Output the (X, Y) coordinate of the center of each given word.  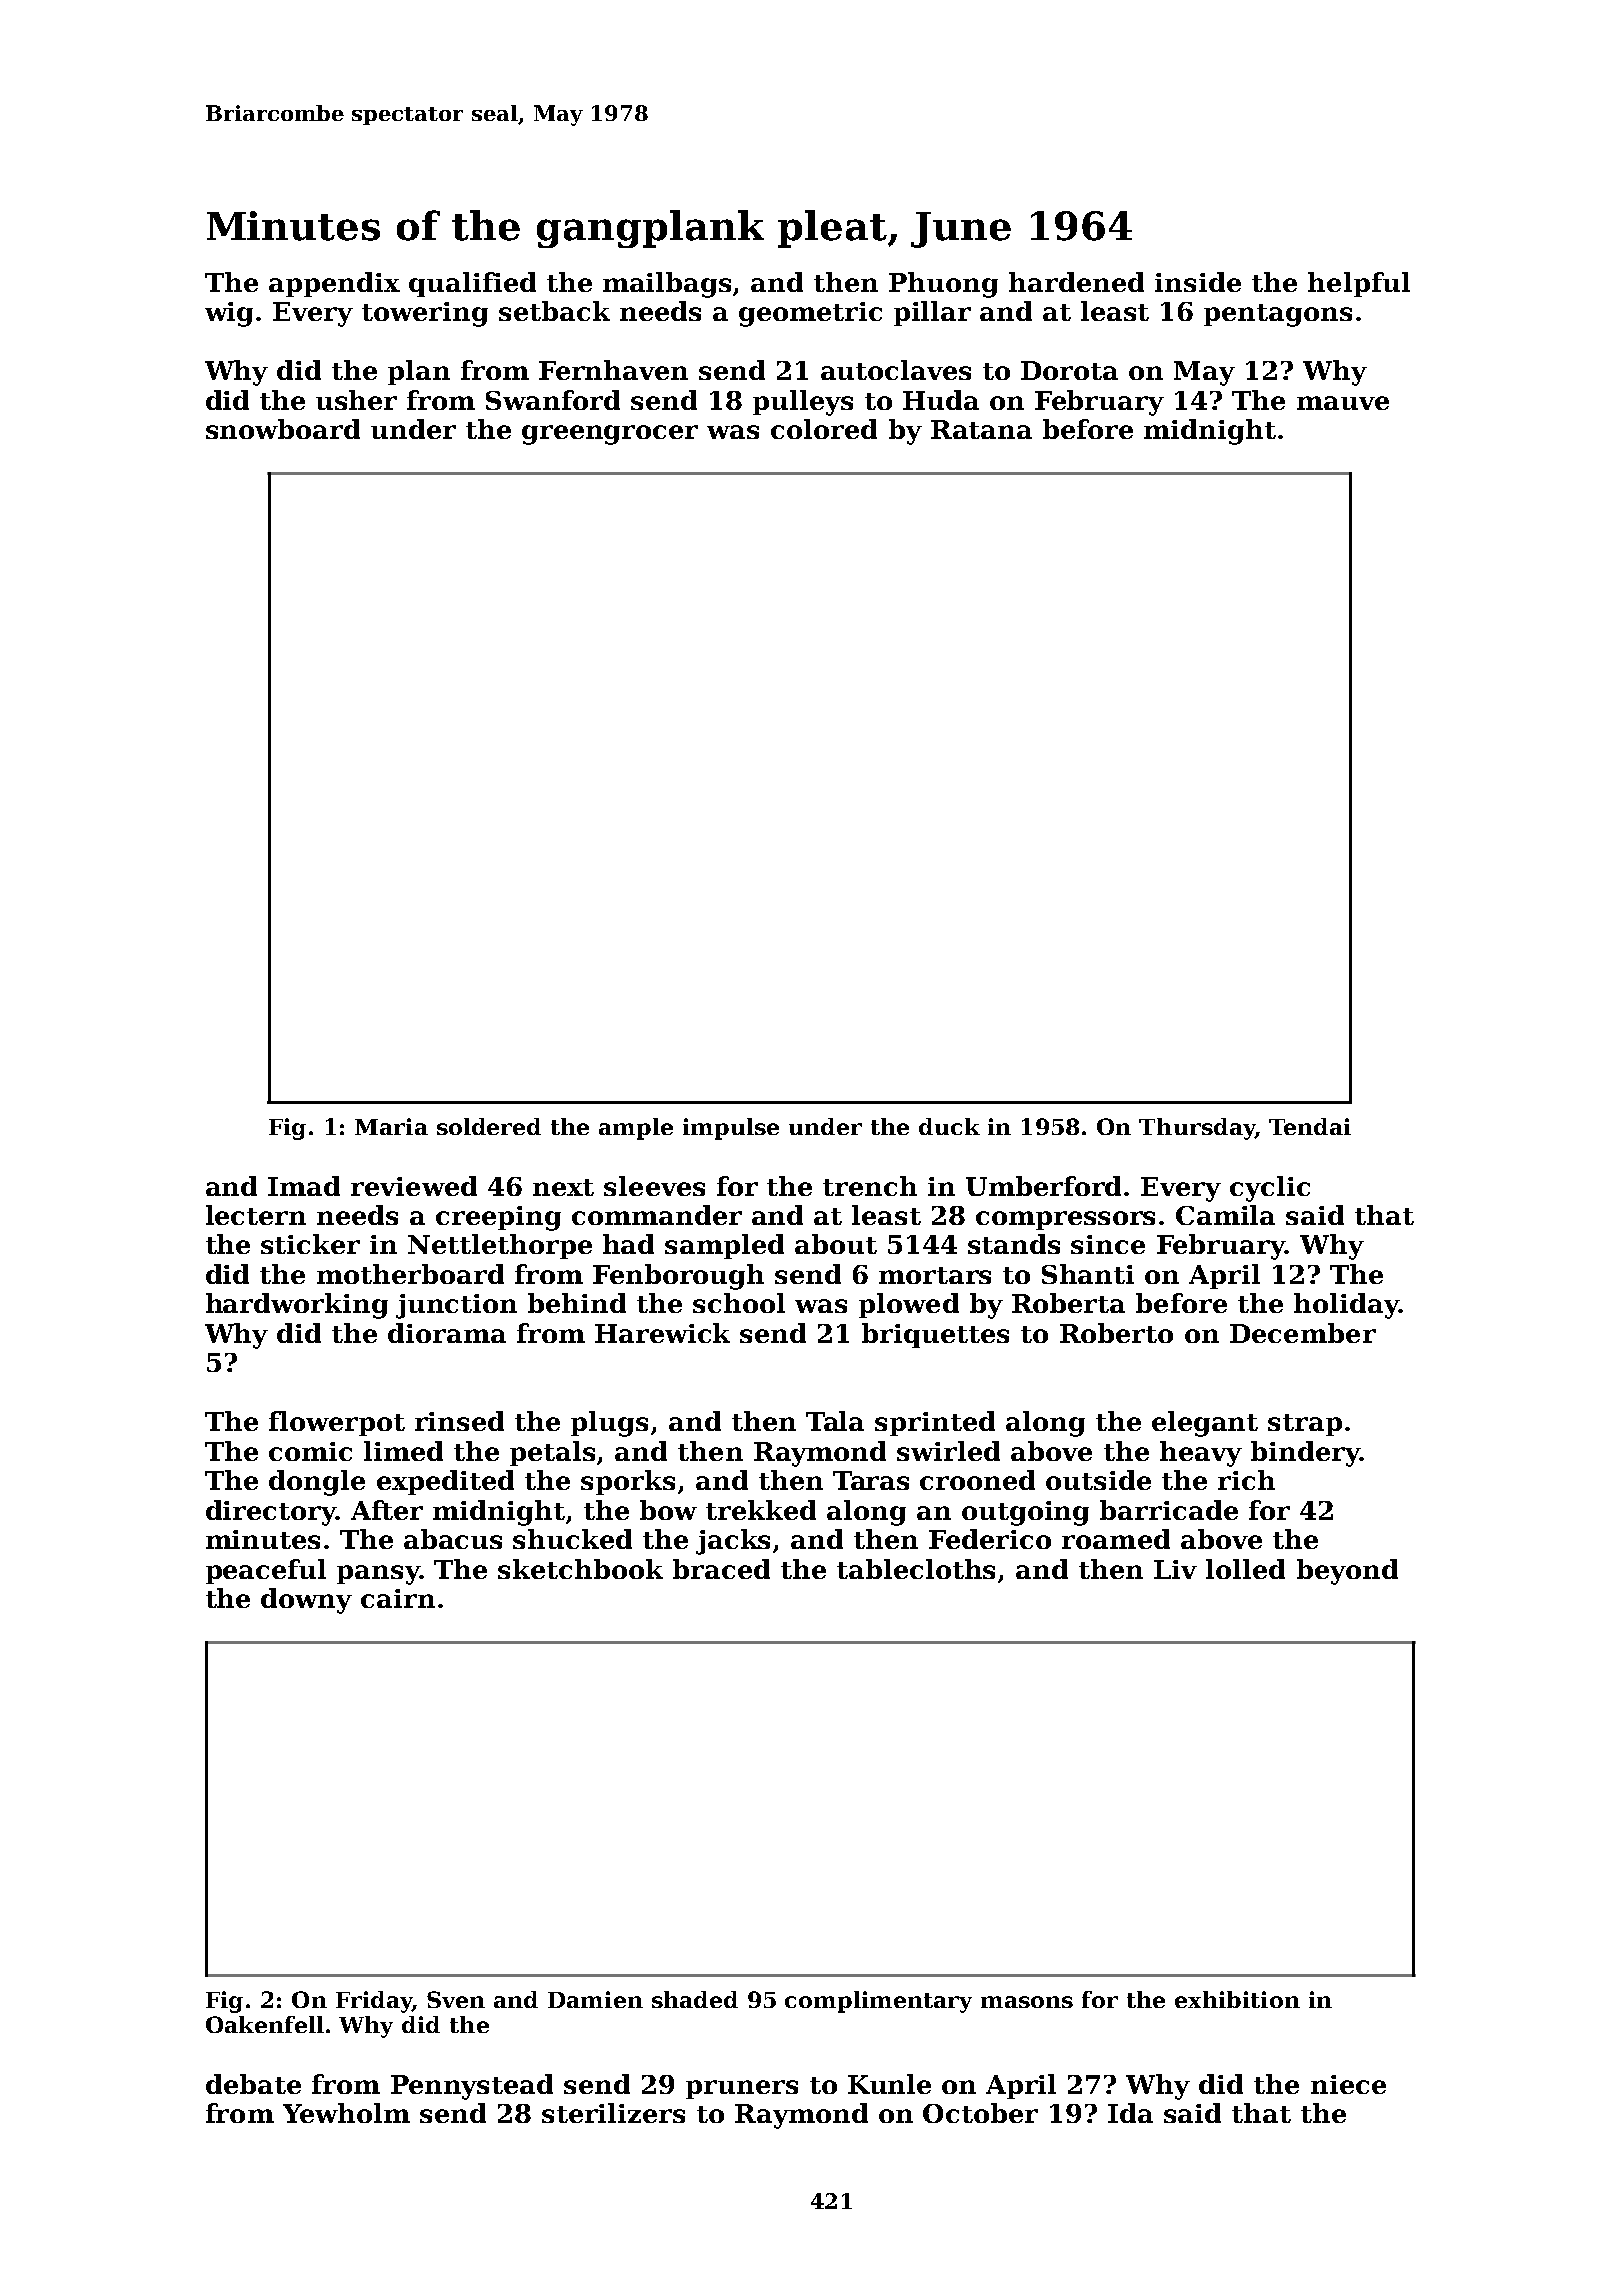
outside (1098, 1480)
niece (1348, 2084)
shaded (695, 1999)
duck (949, 1126)
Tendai (1310, 1126)
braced (721, 1569)
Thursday (1197, 1129)
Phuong (943, 285)
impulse (731, 1129)
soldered (489, 1126)
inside (1198, 282)
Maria (391, 1126)
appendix (334, 284)
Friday (374, 2002)
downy (306, 1601)
